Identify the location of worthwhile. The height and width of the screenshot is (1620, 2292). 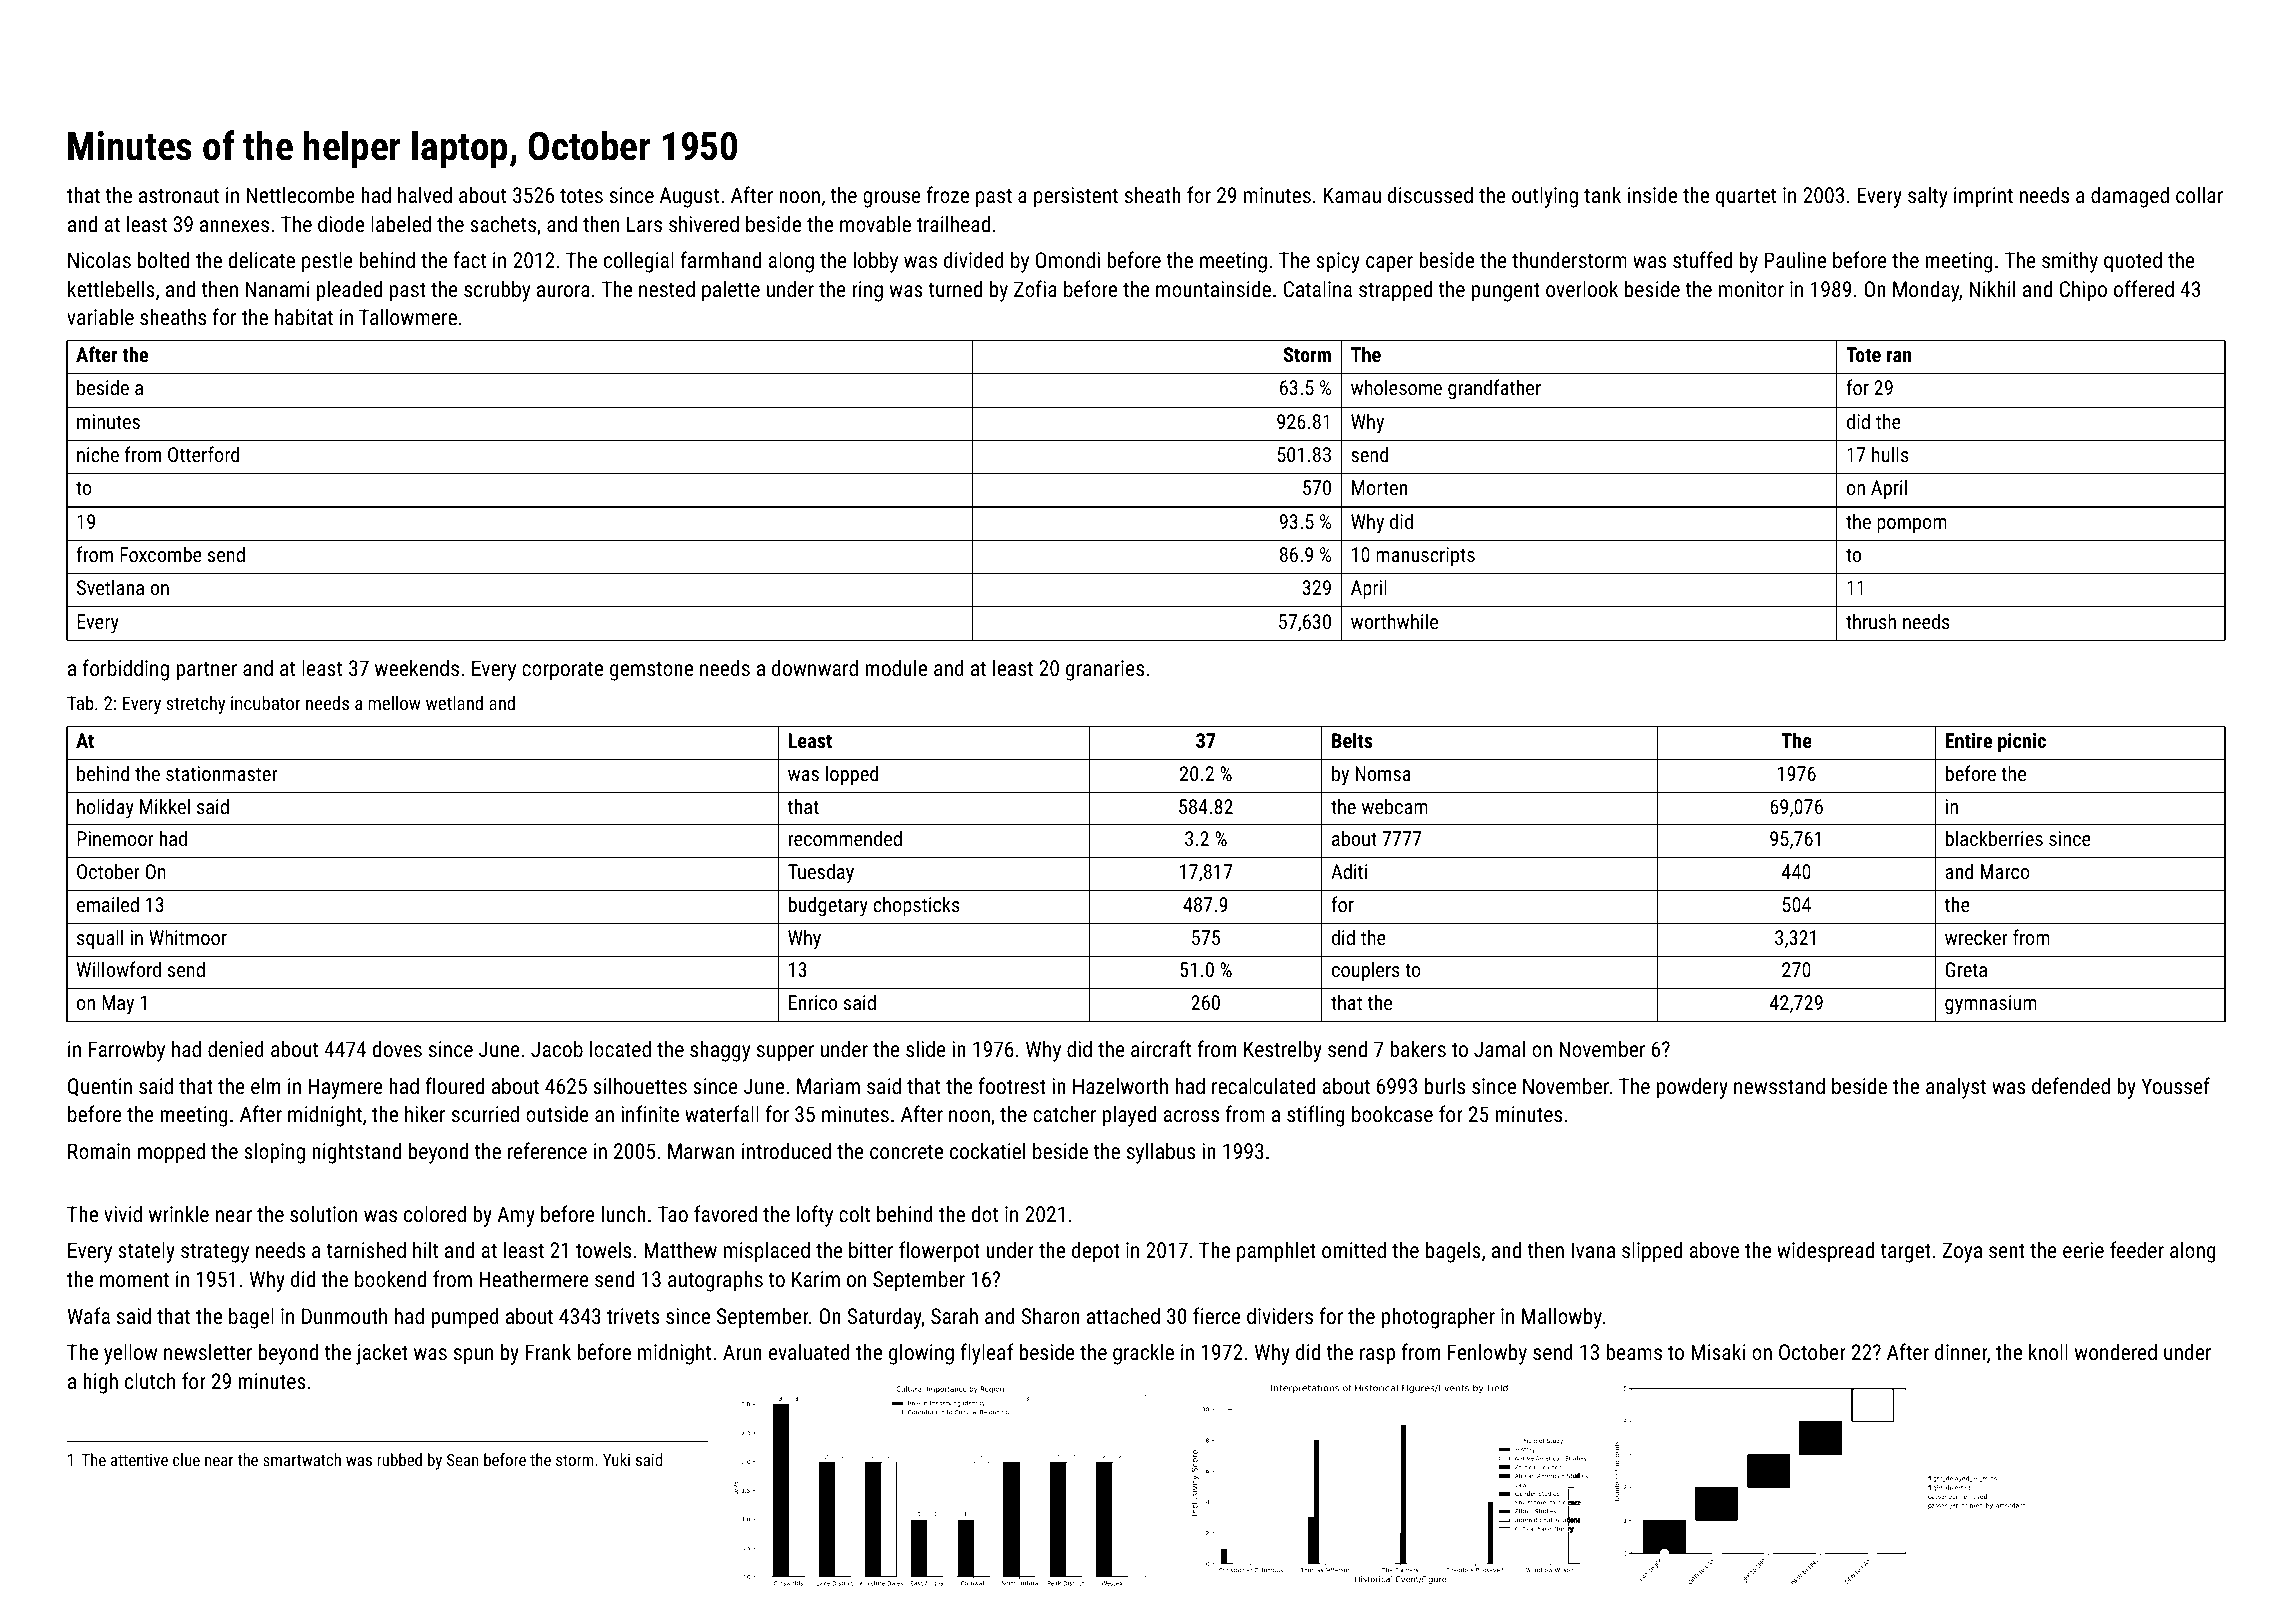
(1394, 621).
